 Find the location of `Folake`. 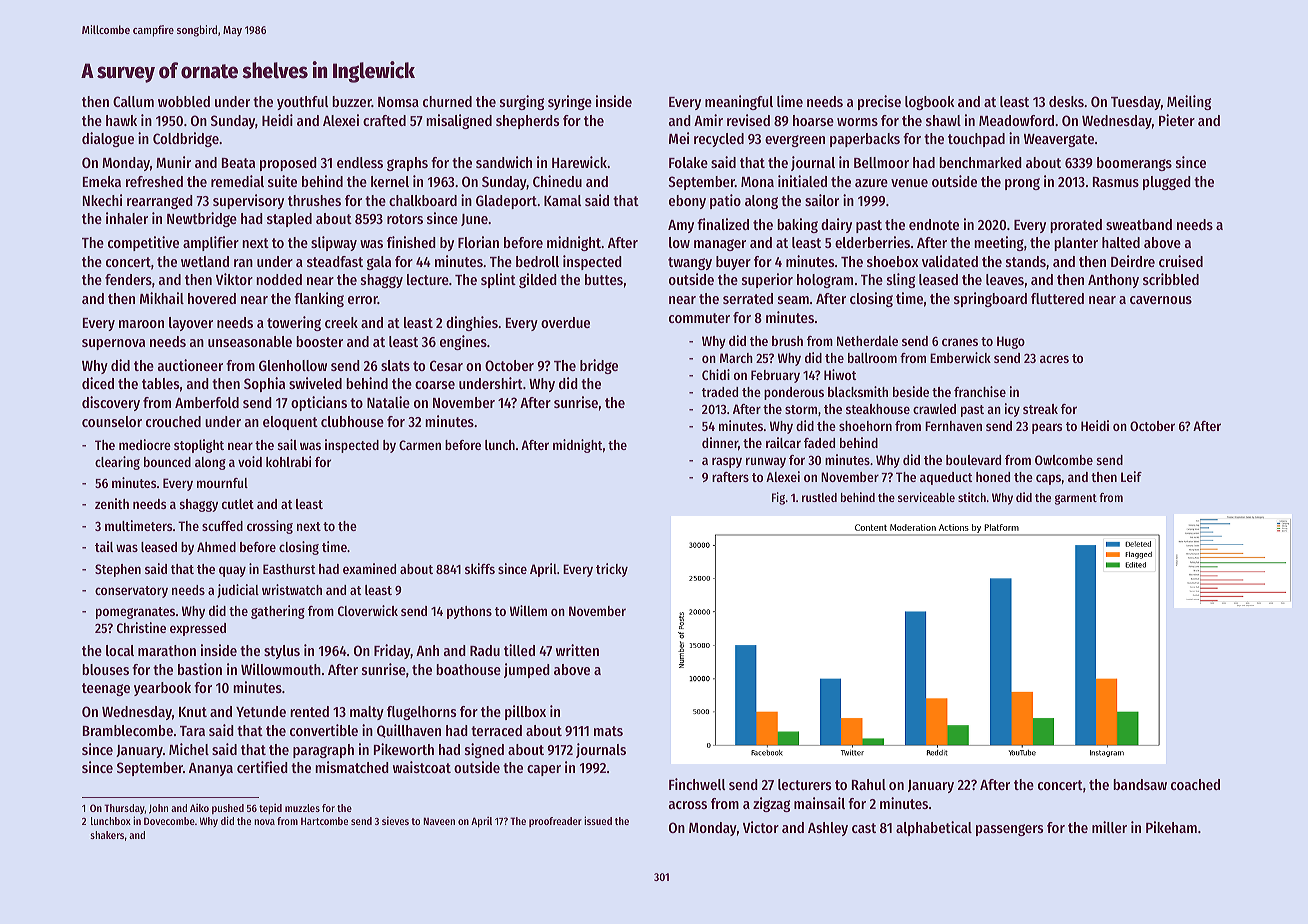

Folake is located at coordinates (688, 162).
